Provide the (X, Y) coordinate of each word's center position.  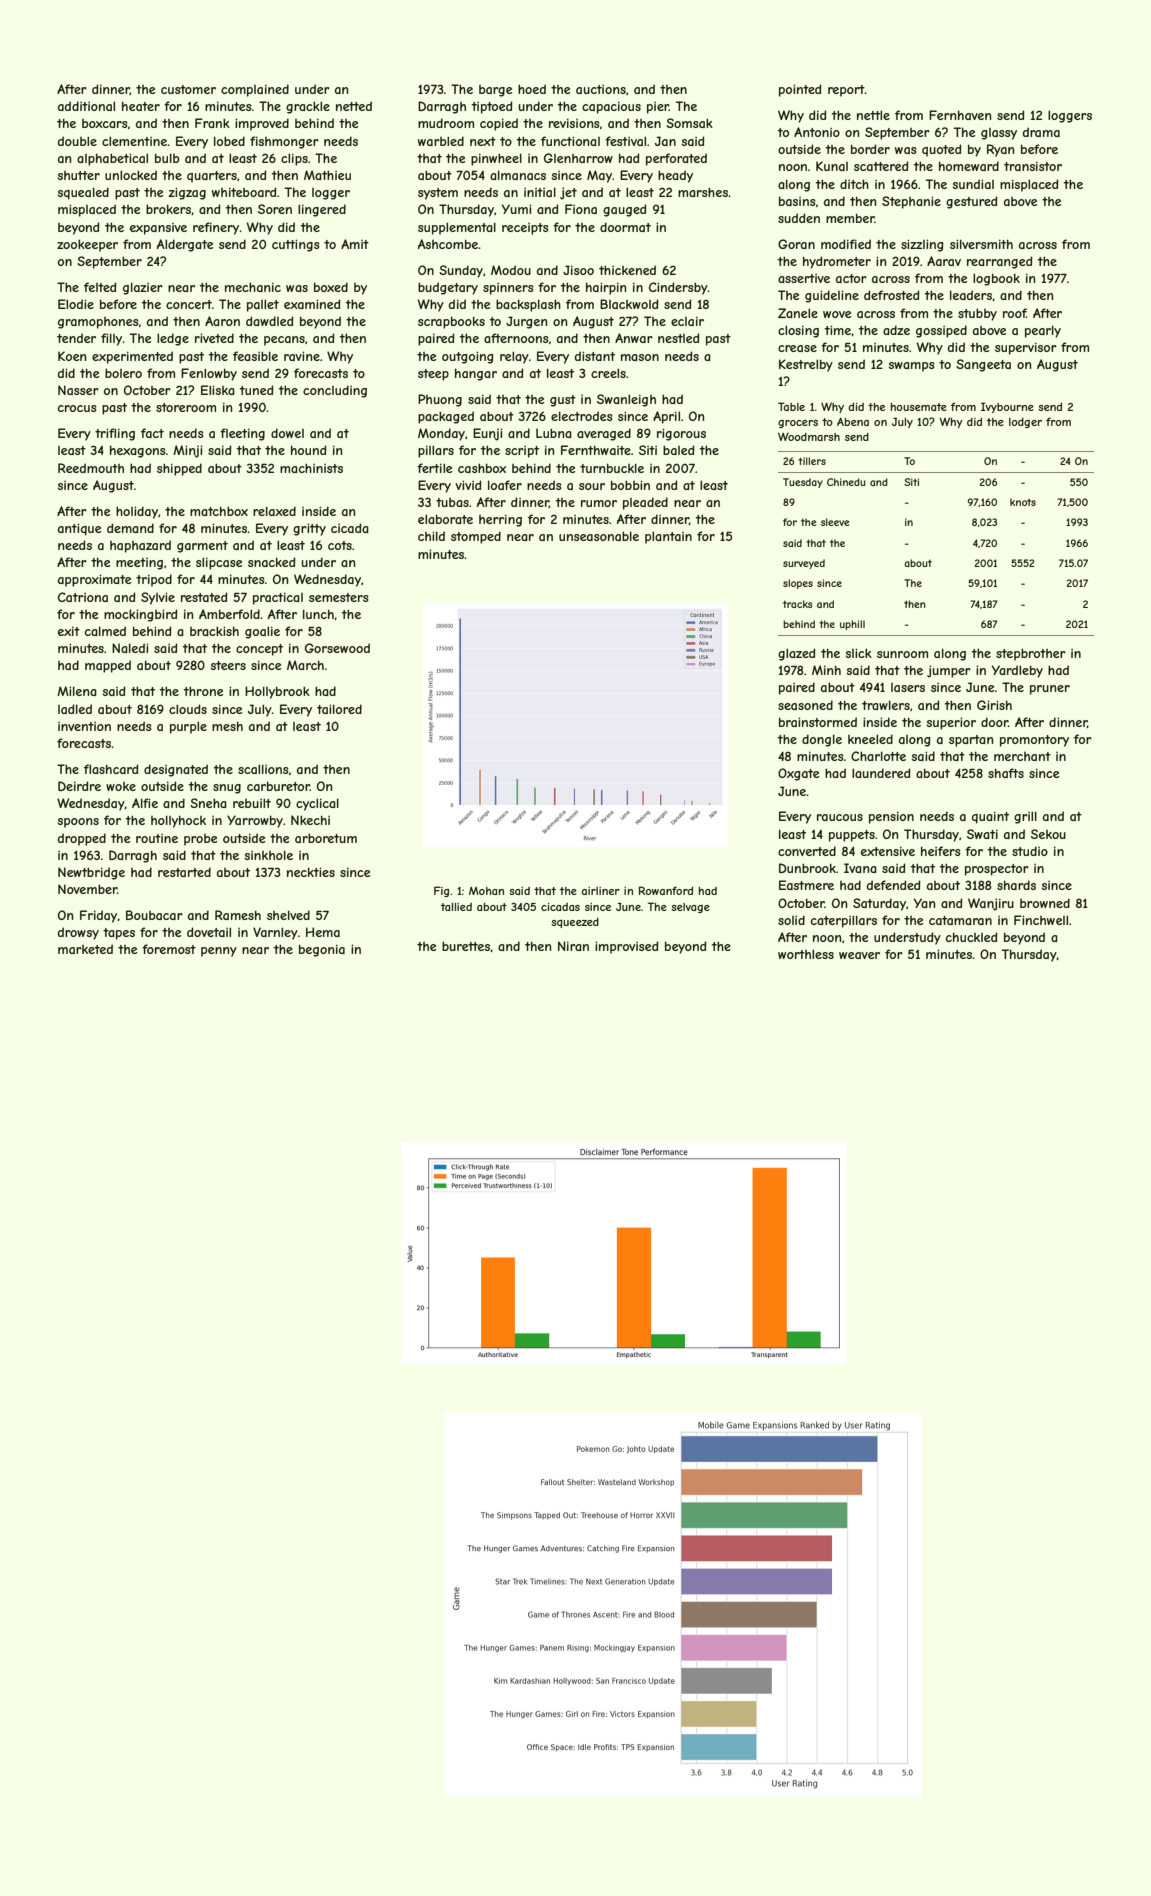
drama (1041, 132)
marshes (703, 192)
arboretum (326, 838)
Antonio (817, 132)
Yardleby (1017, 671)
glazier (143, 288)
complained (255, 90)
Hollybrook (277, 692)
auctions (601, 89)
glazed (796, 654)
